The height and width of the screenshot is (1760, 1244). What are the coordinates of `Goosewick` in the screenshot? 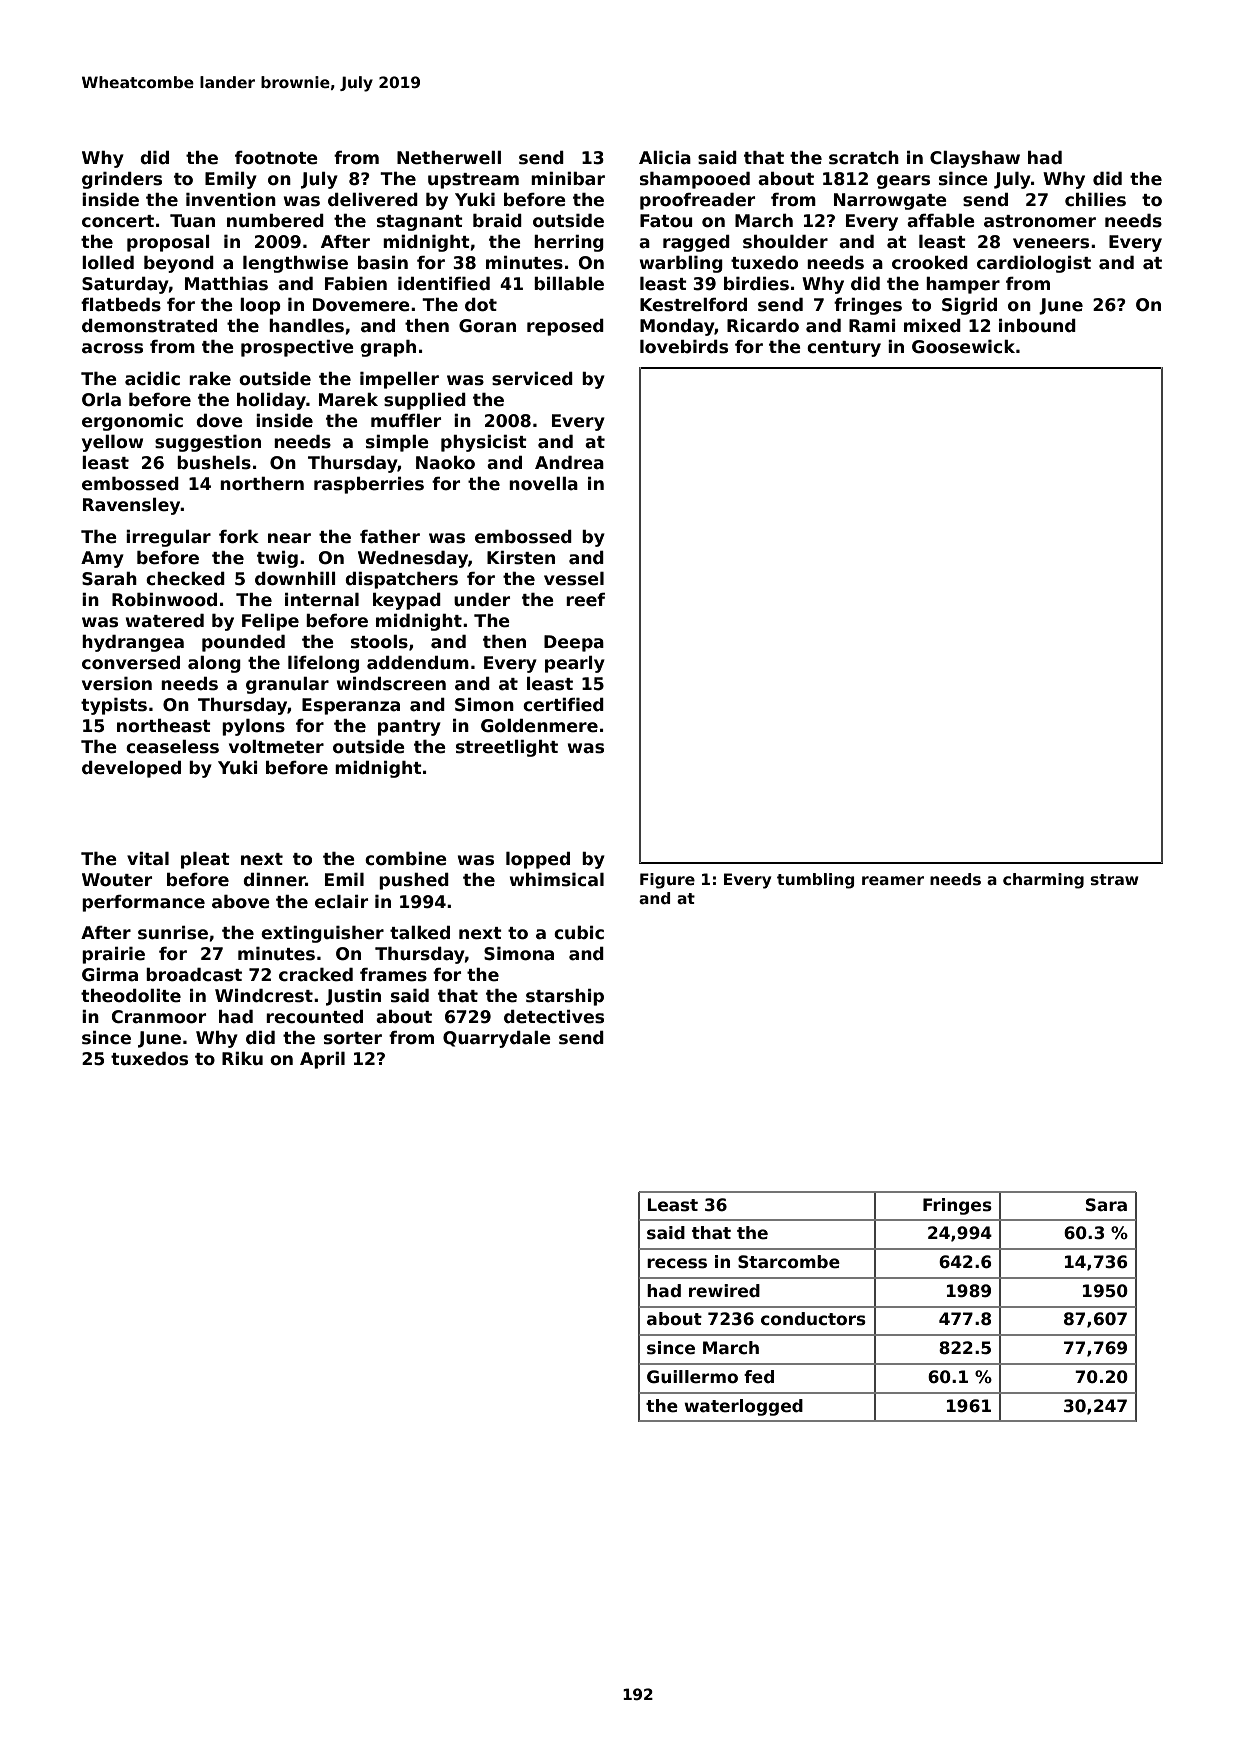 It's located at (963, 347).
